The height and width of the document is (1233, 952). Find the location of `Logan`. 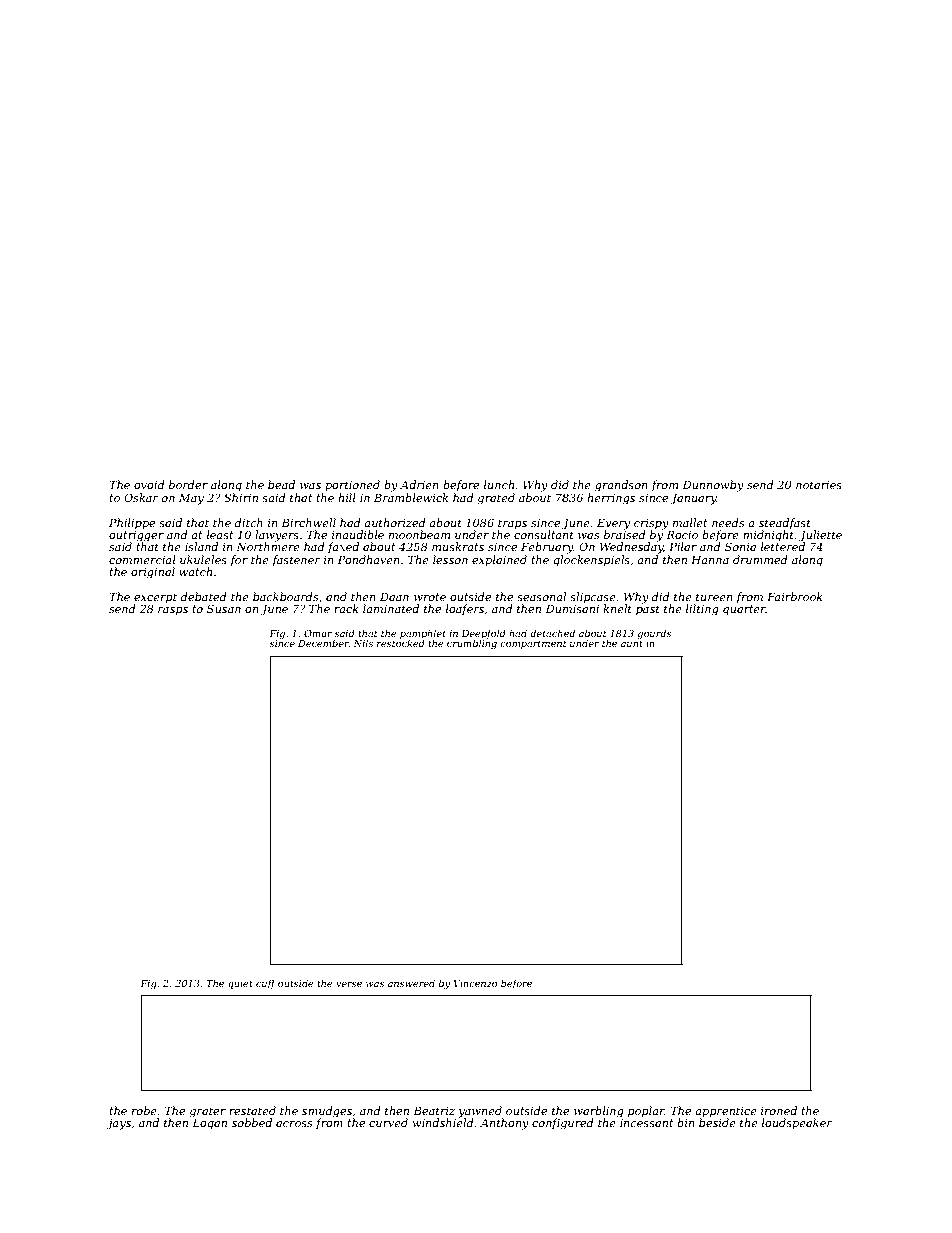

Logan is located at coordinates (209, 1124).
